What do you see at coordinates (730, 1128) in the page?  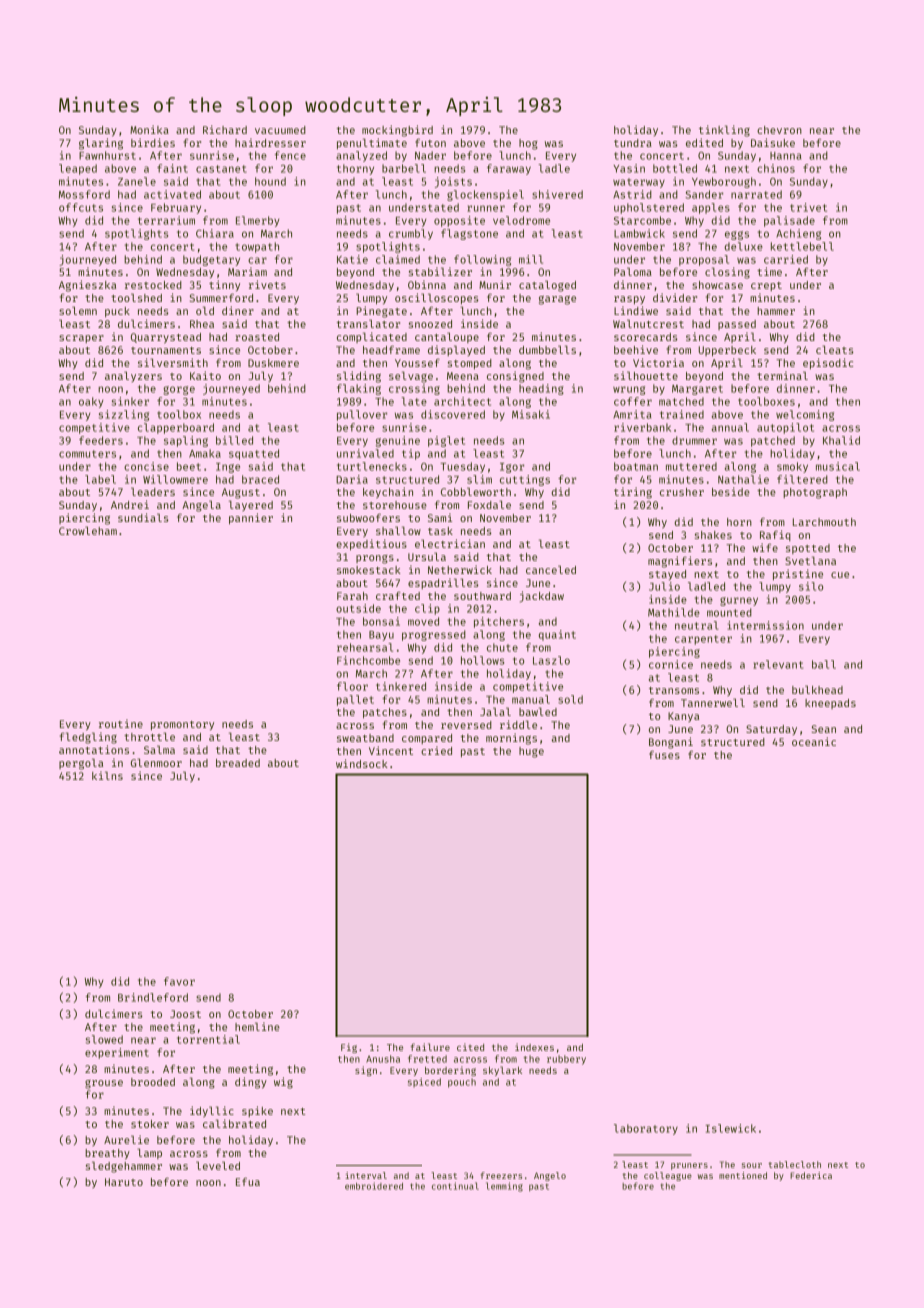 I see `Islewick` at bounding box center [730, 1128].
